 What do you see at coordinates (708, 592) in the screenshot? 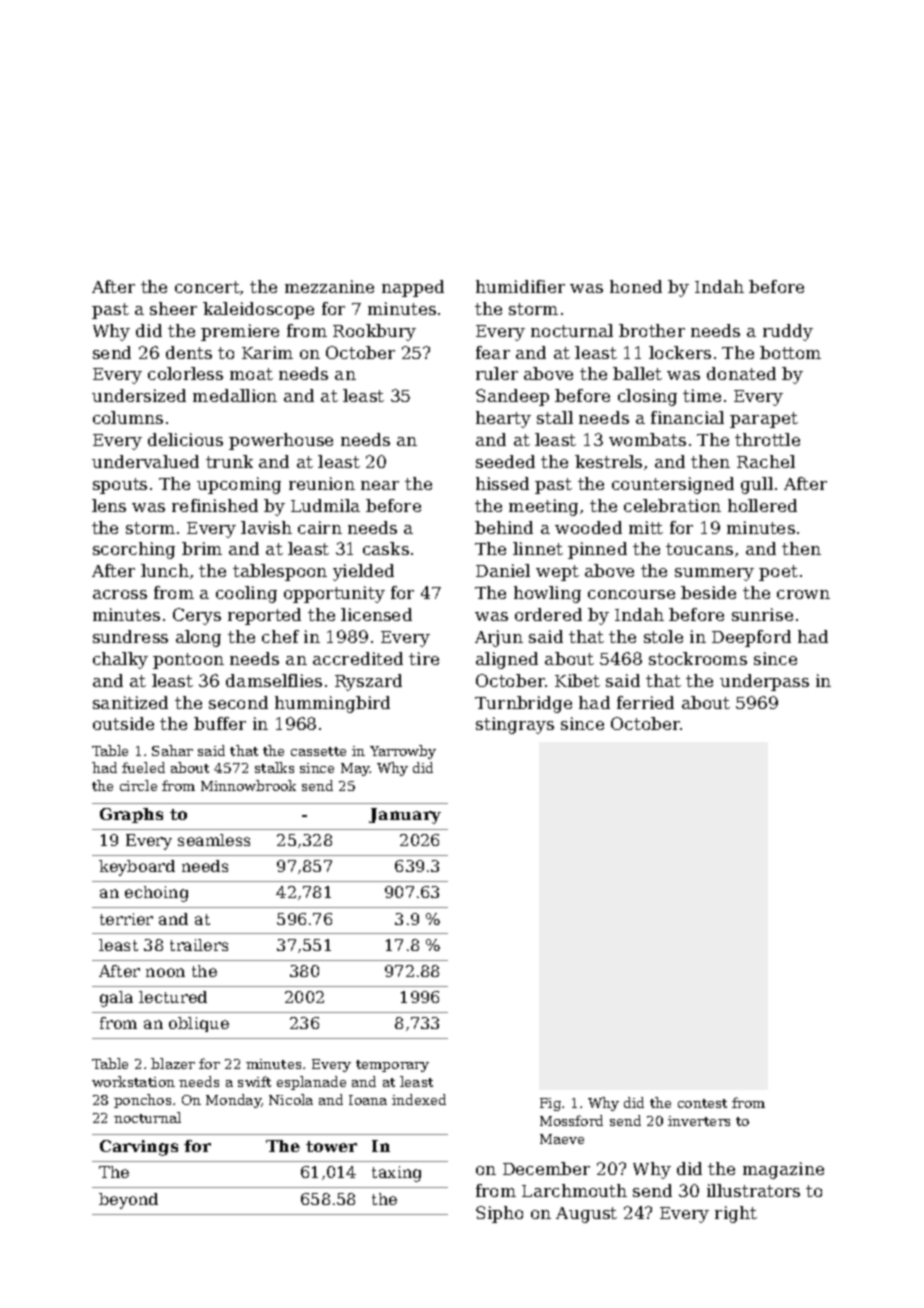
I see `beside` at bounding box center [708, 592].
